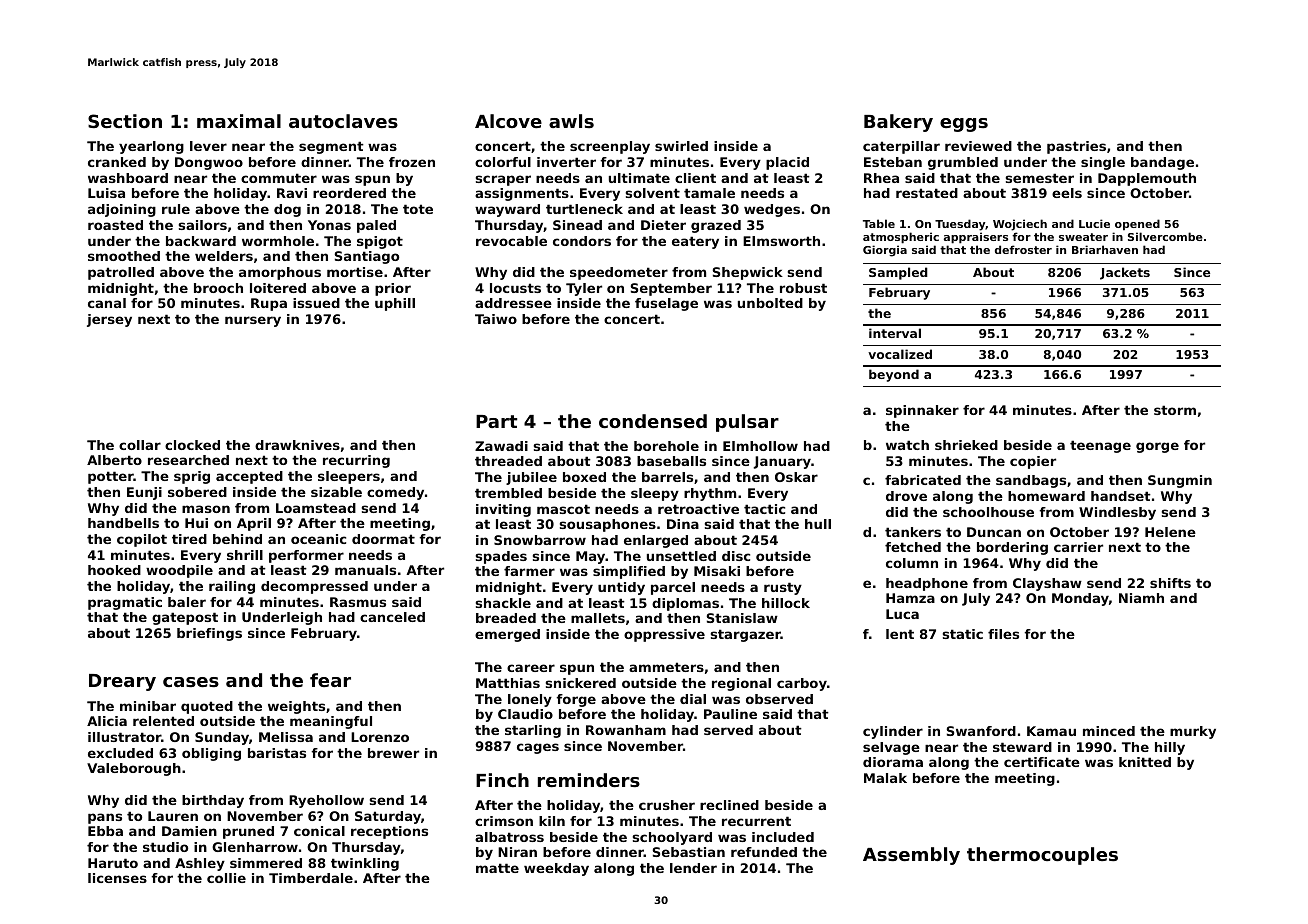 The height and width of the screenshot is (924, 1308). What do you see at coordinates (343, 121) in the screenshot?
I see `autoclaves` at bounding box center [343, 121].
